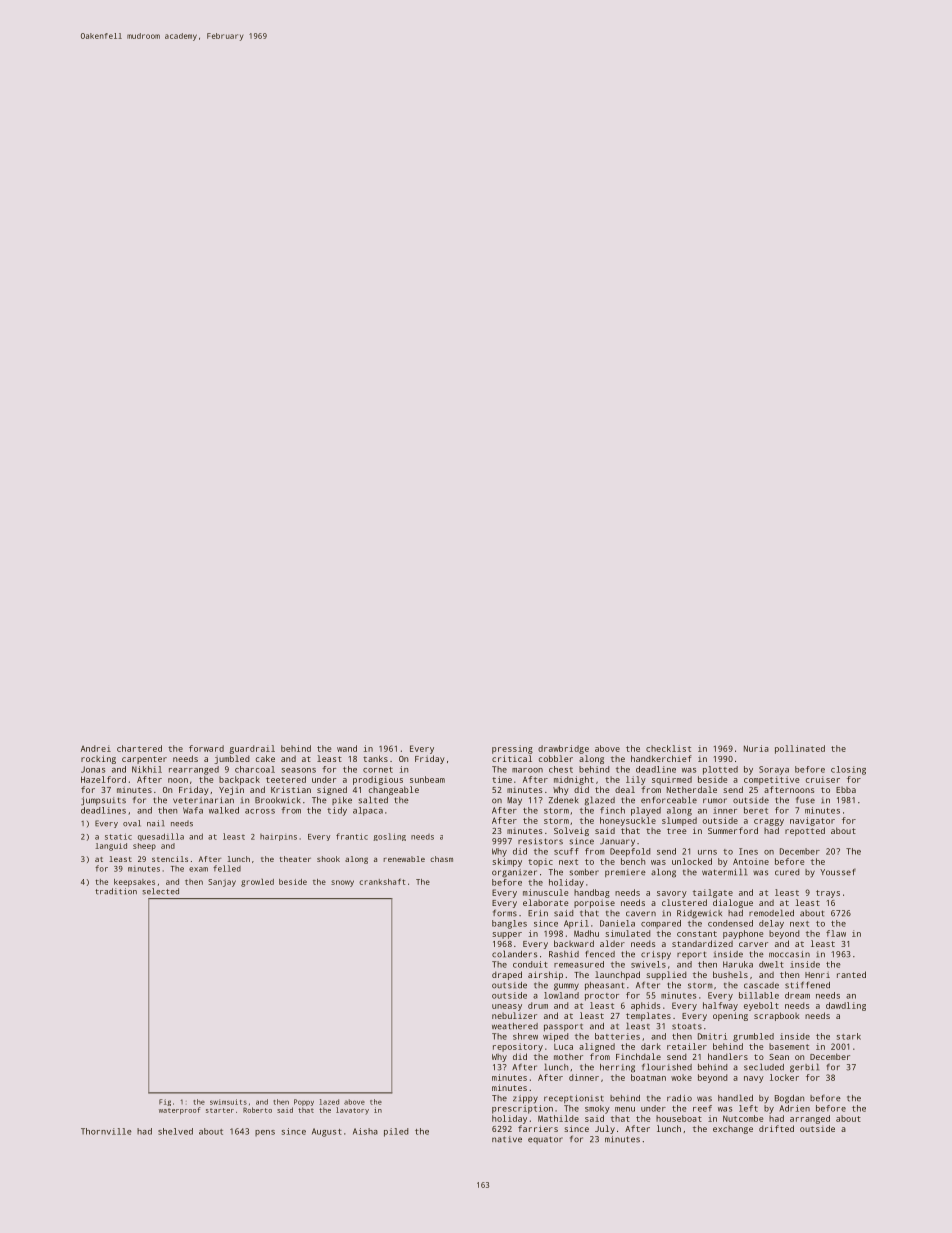 Image resolution: width=952 pixels, height=1233 pixels. I want to click on shelved, so click(175, 1131).
